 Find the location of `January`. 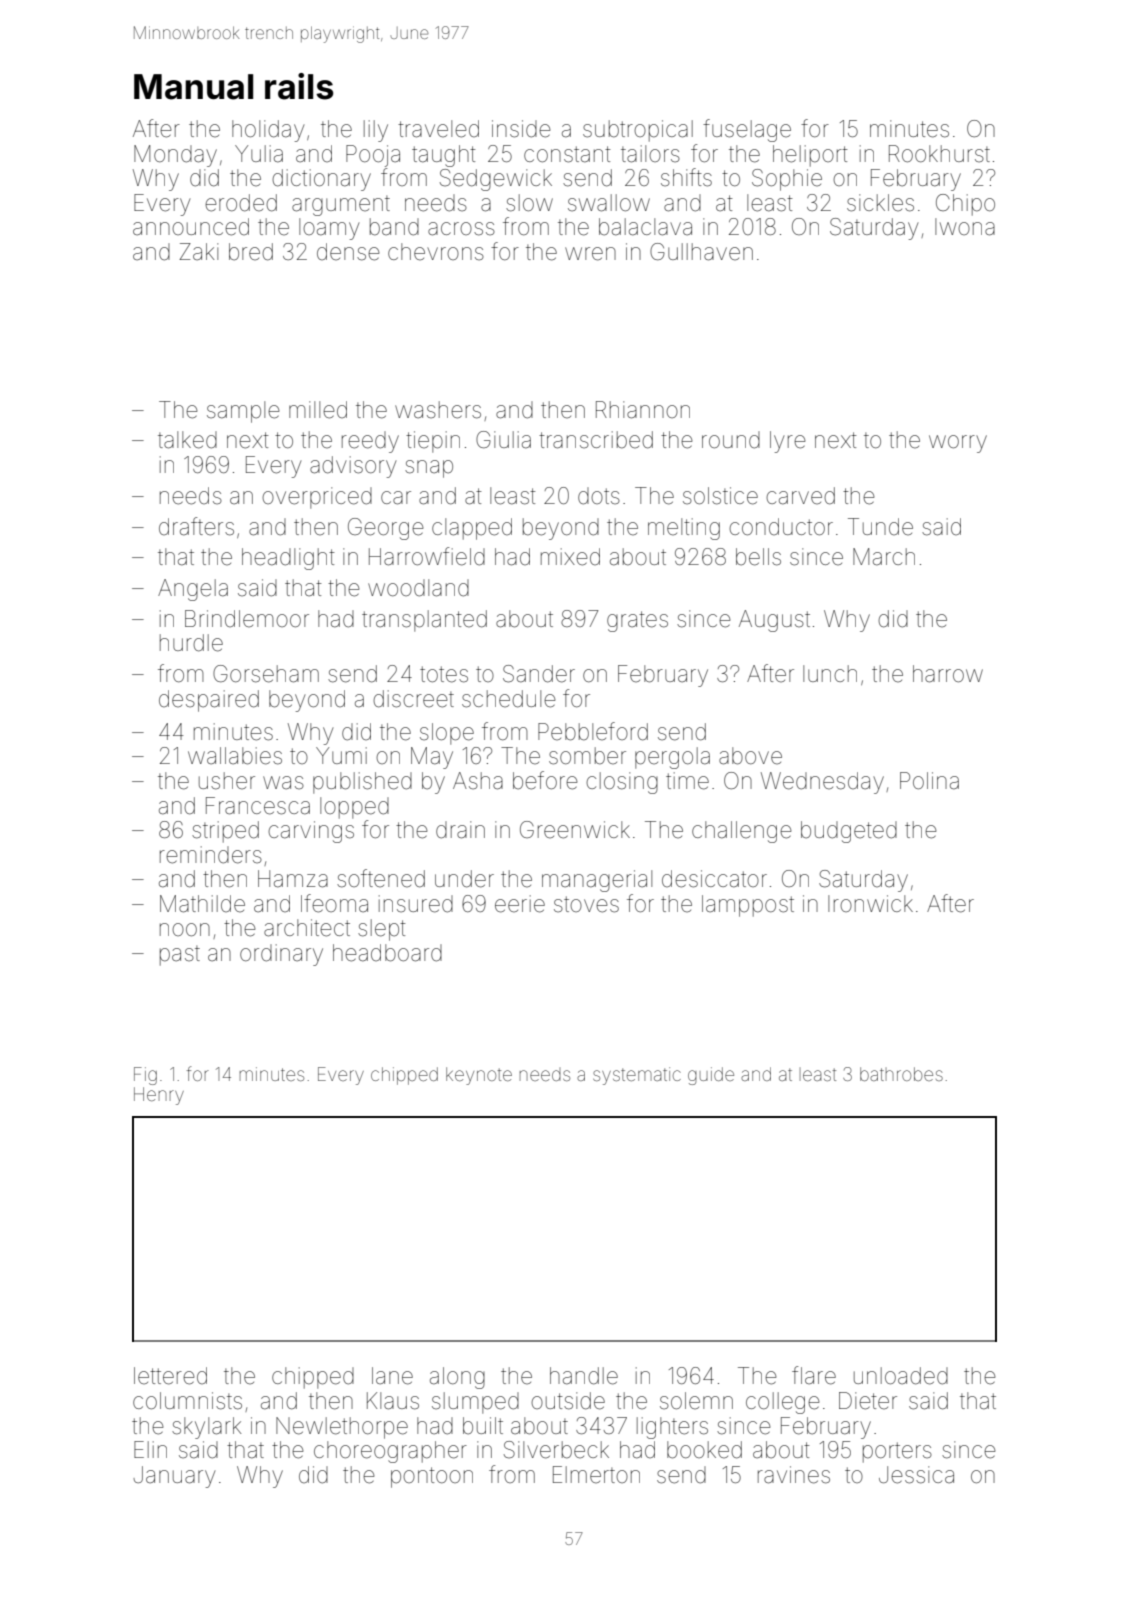

January is located at coordinates (174, 1477).
